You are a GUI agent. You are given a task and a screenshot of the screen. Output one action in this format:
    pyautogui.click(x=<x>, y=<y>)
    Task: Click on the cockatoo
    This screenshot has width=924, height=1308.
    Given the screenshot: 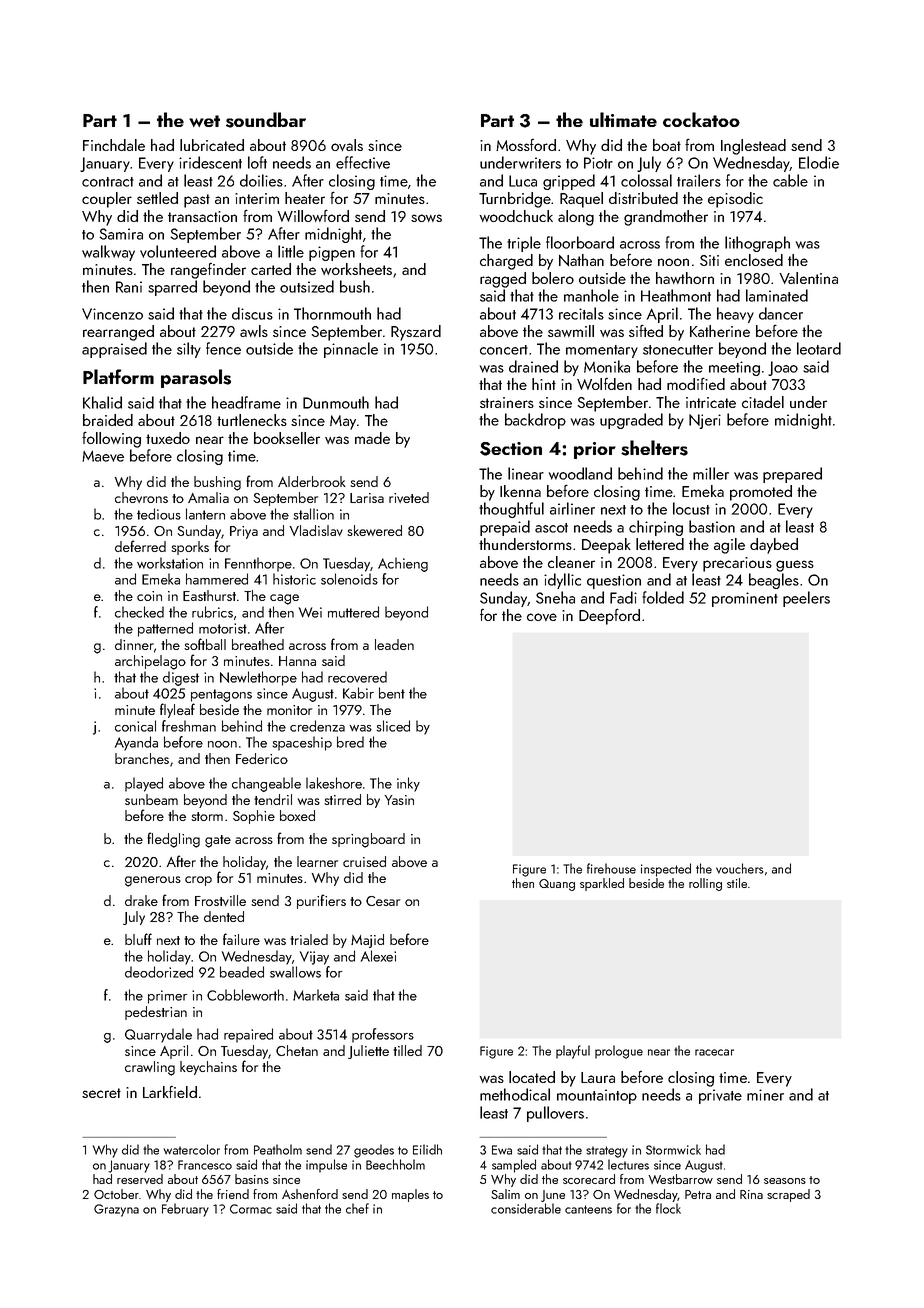 What is the action you would take?
    pyautogui.click(x=701, y=119)
